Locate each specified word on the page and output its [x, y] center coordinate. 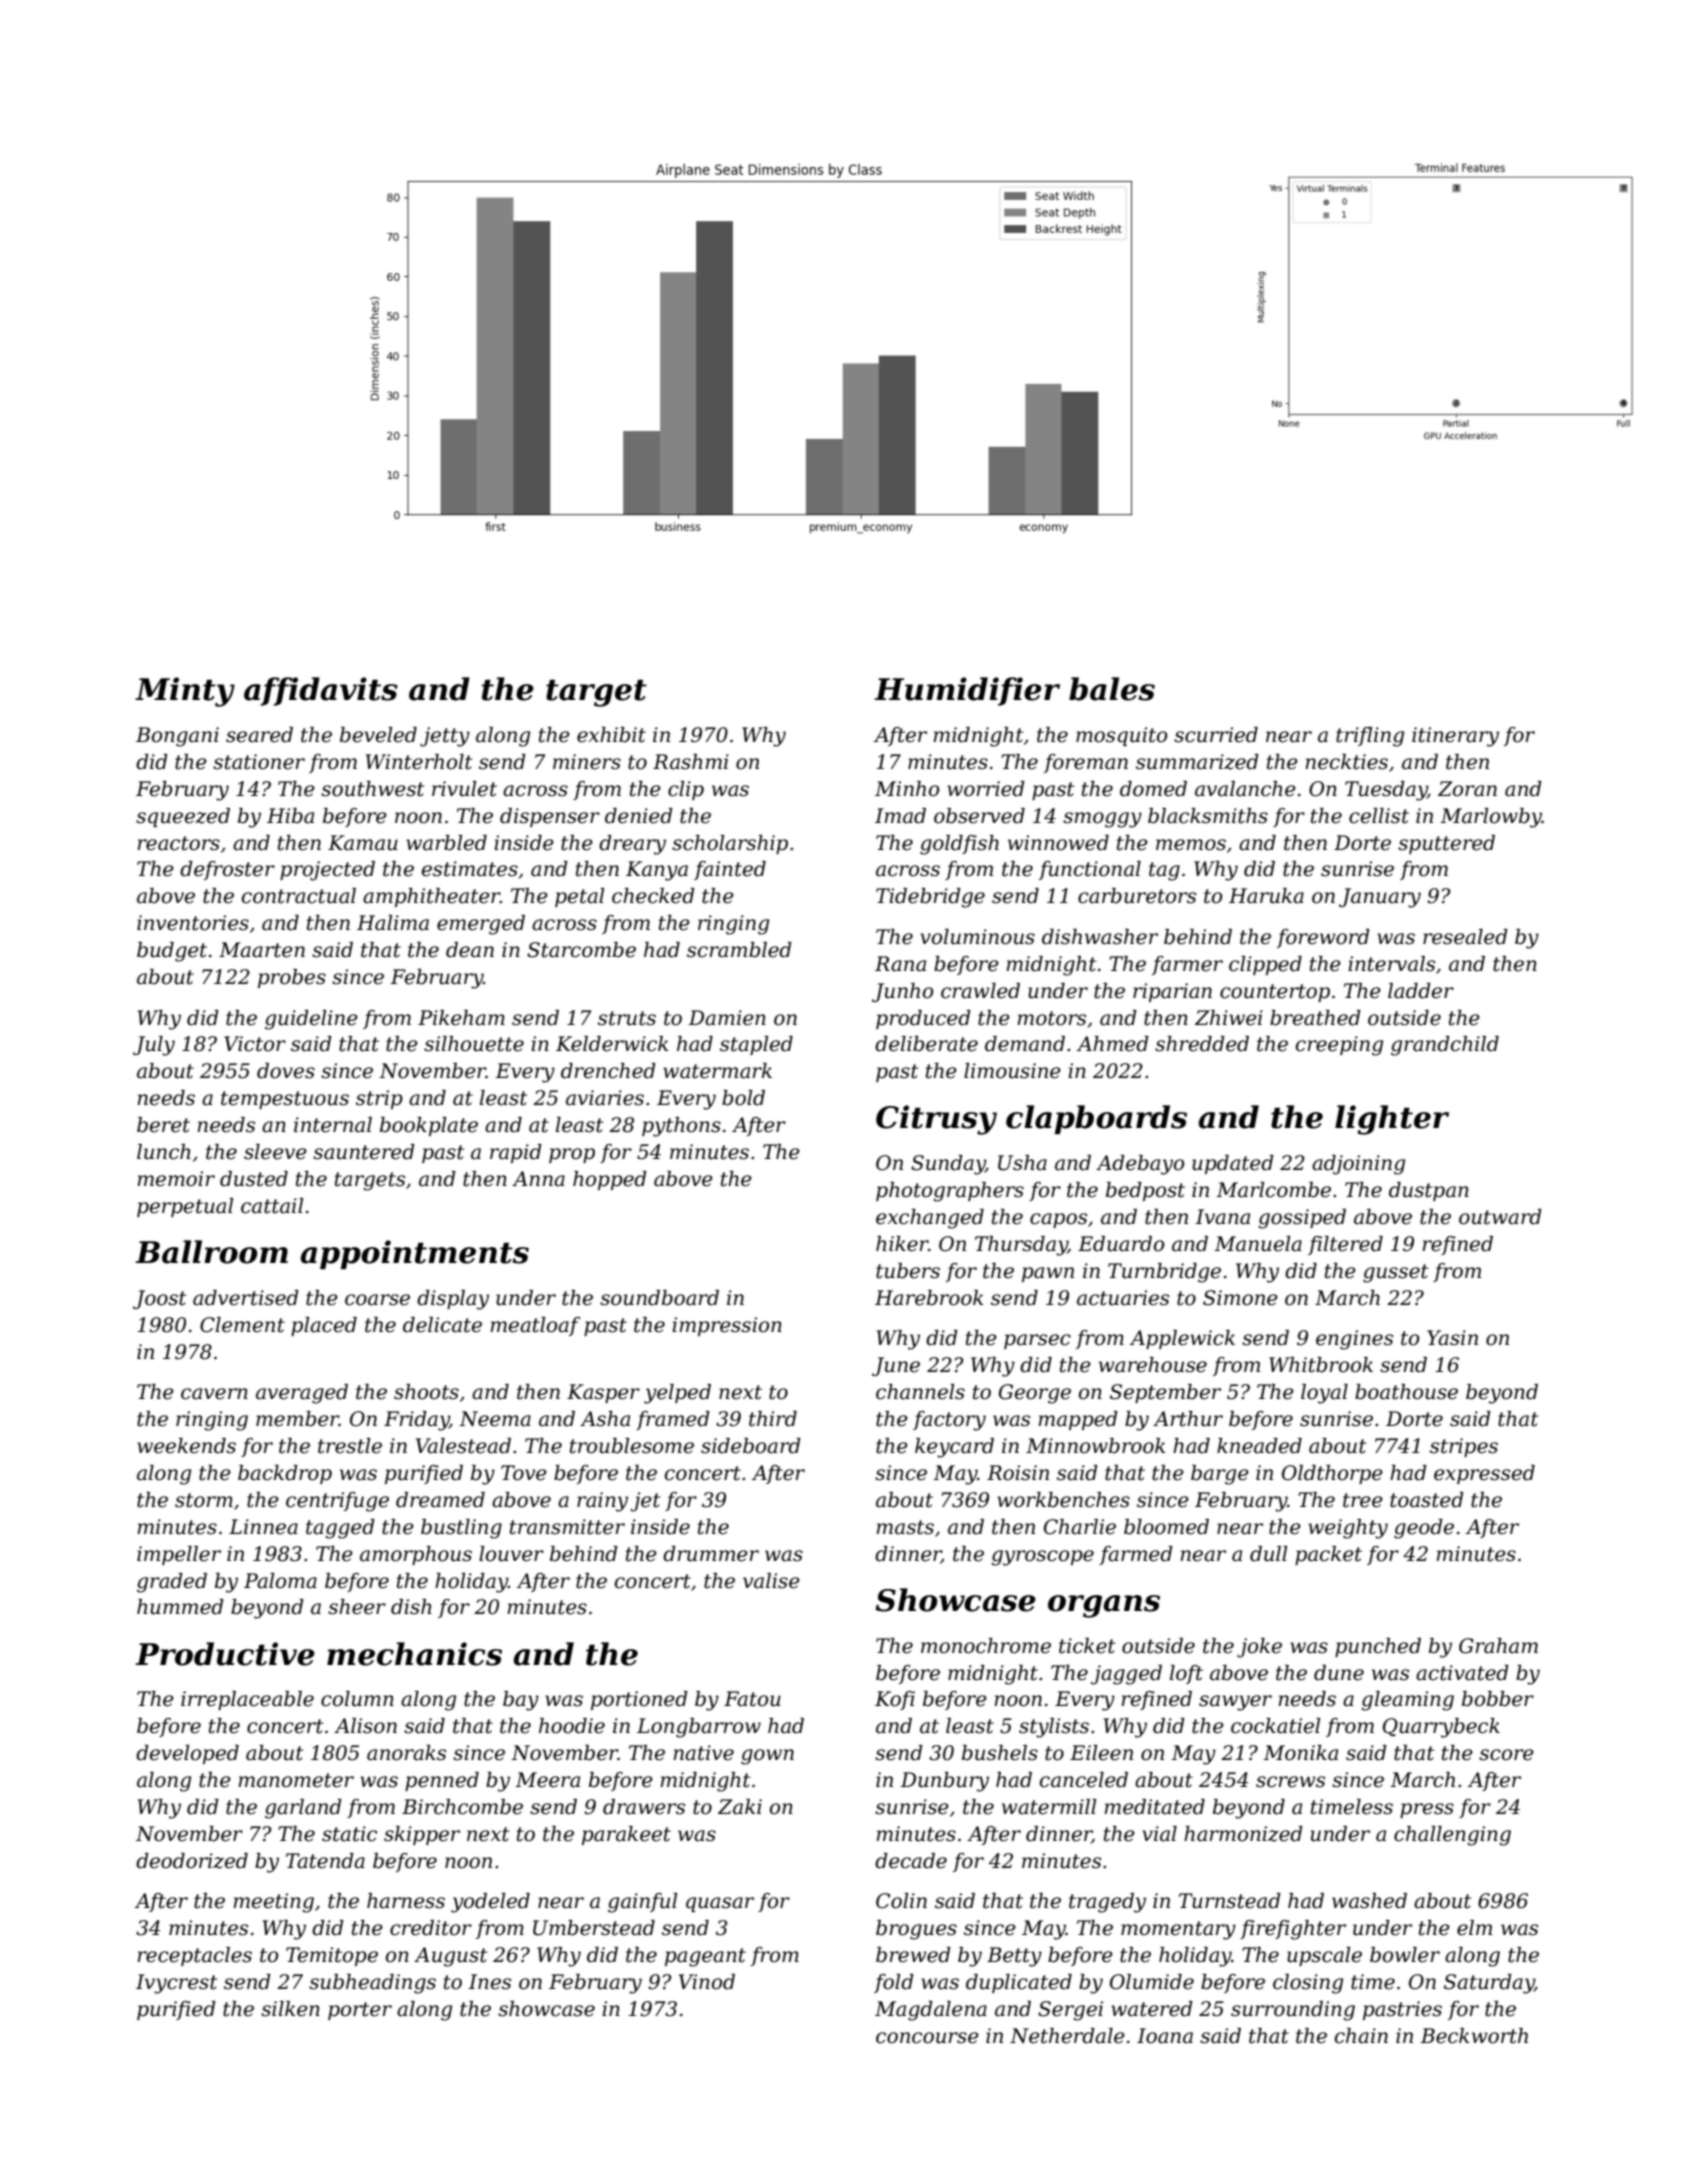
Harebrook [929, 1298]
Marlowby [1491, 818]
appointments [414, 1254]
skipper [422, 1835]
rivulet [464, 789]
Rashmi [691, 762]
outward [1500, 1217]
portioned [639, 1700]
